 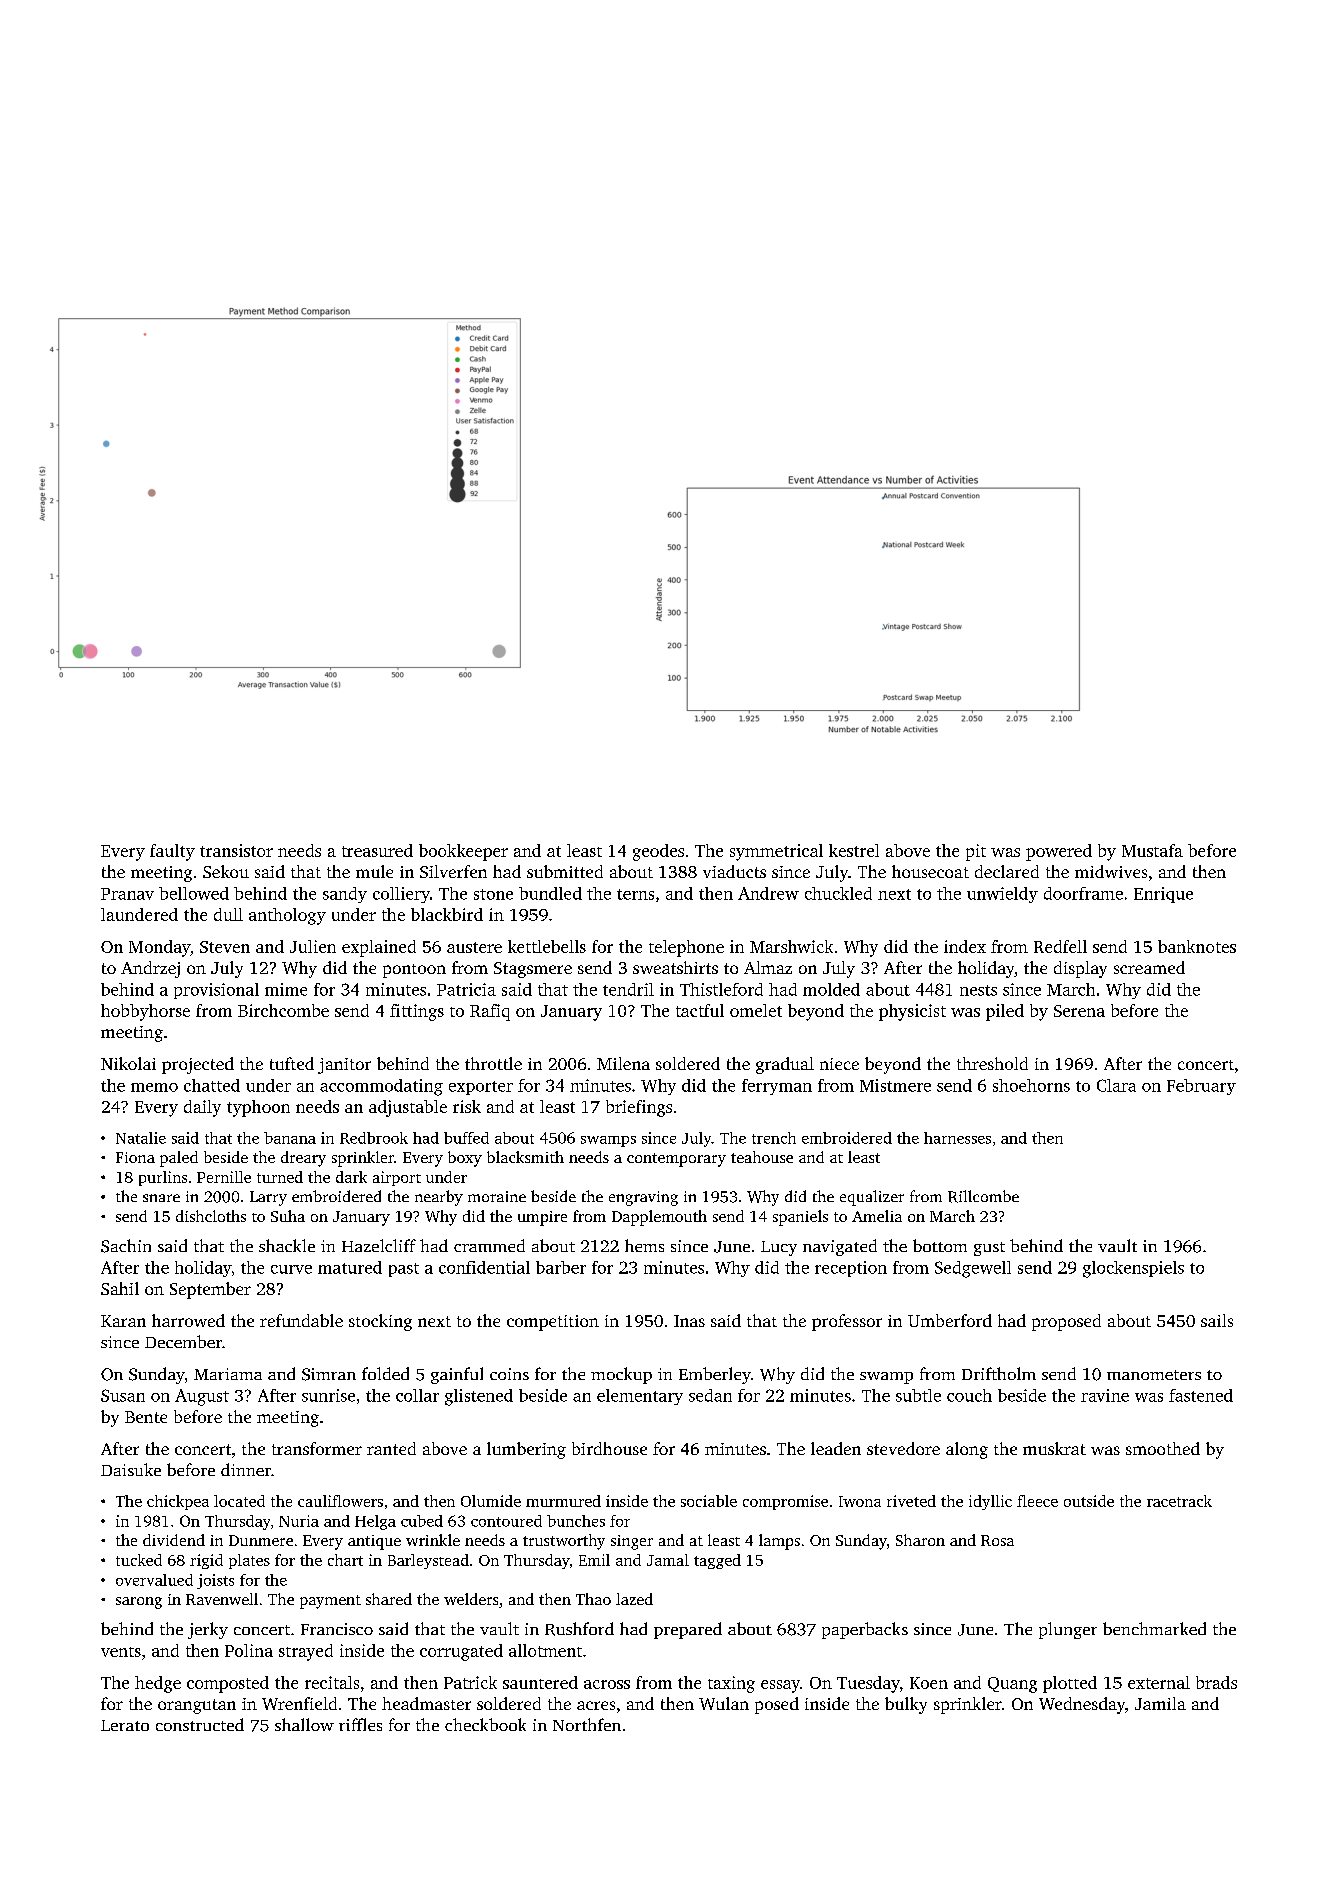 What do you see at coordinates (389, 1599) in the screenshot?
I see `shared` at bounding box center [389, 1599].
